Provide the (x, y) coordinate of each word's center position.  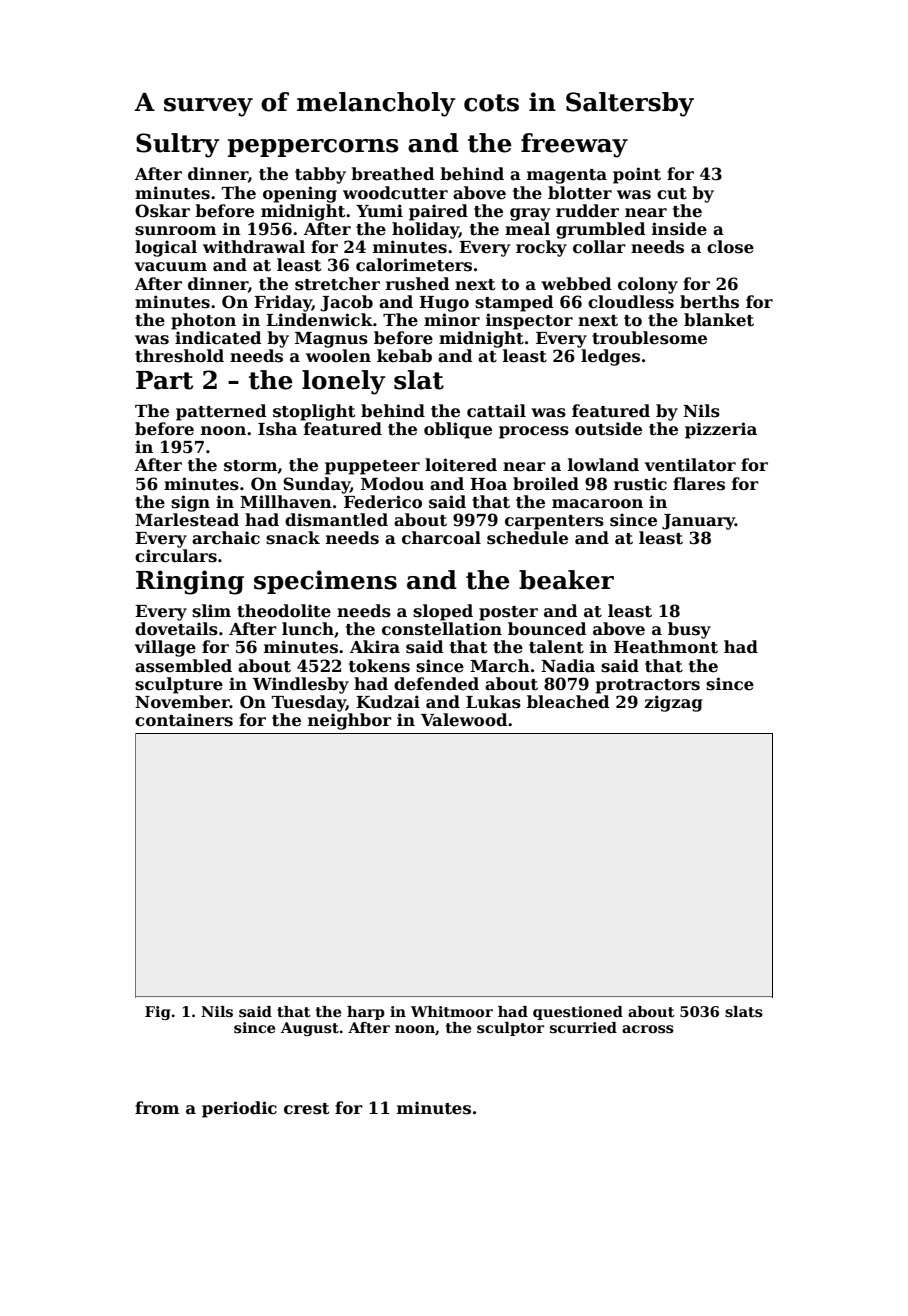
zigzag (674, 703)
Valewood (464, 720)
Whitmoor (452, 1011)
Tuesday (309, 703)
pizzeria (721, 430)
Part (164, 380)
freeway (574, 145)
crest (306, 1109)
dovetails (176, 629)
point (637, 175)
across (648, 1029)
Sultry (178, 145)
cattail (496, 411)
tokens (379, 666)
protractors (648, 686)
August (310, 1029)
